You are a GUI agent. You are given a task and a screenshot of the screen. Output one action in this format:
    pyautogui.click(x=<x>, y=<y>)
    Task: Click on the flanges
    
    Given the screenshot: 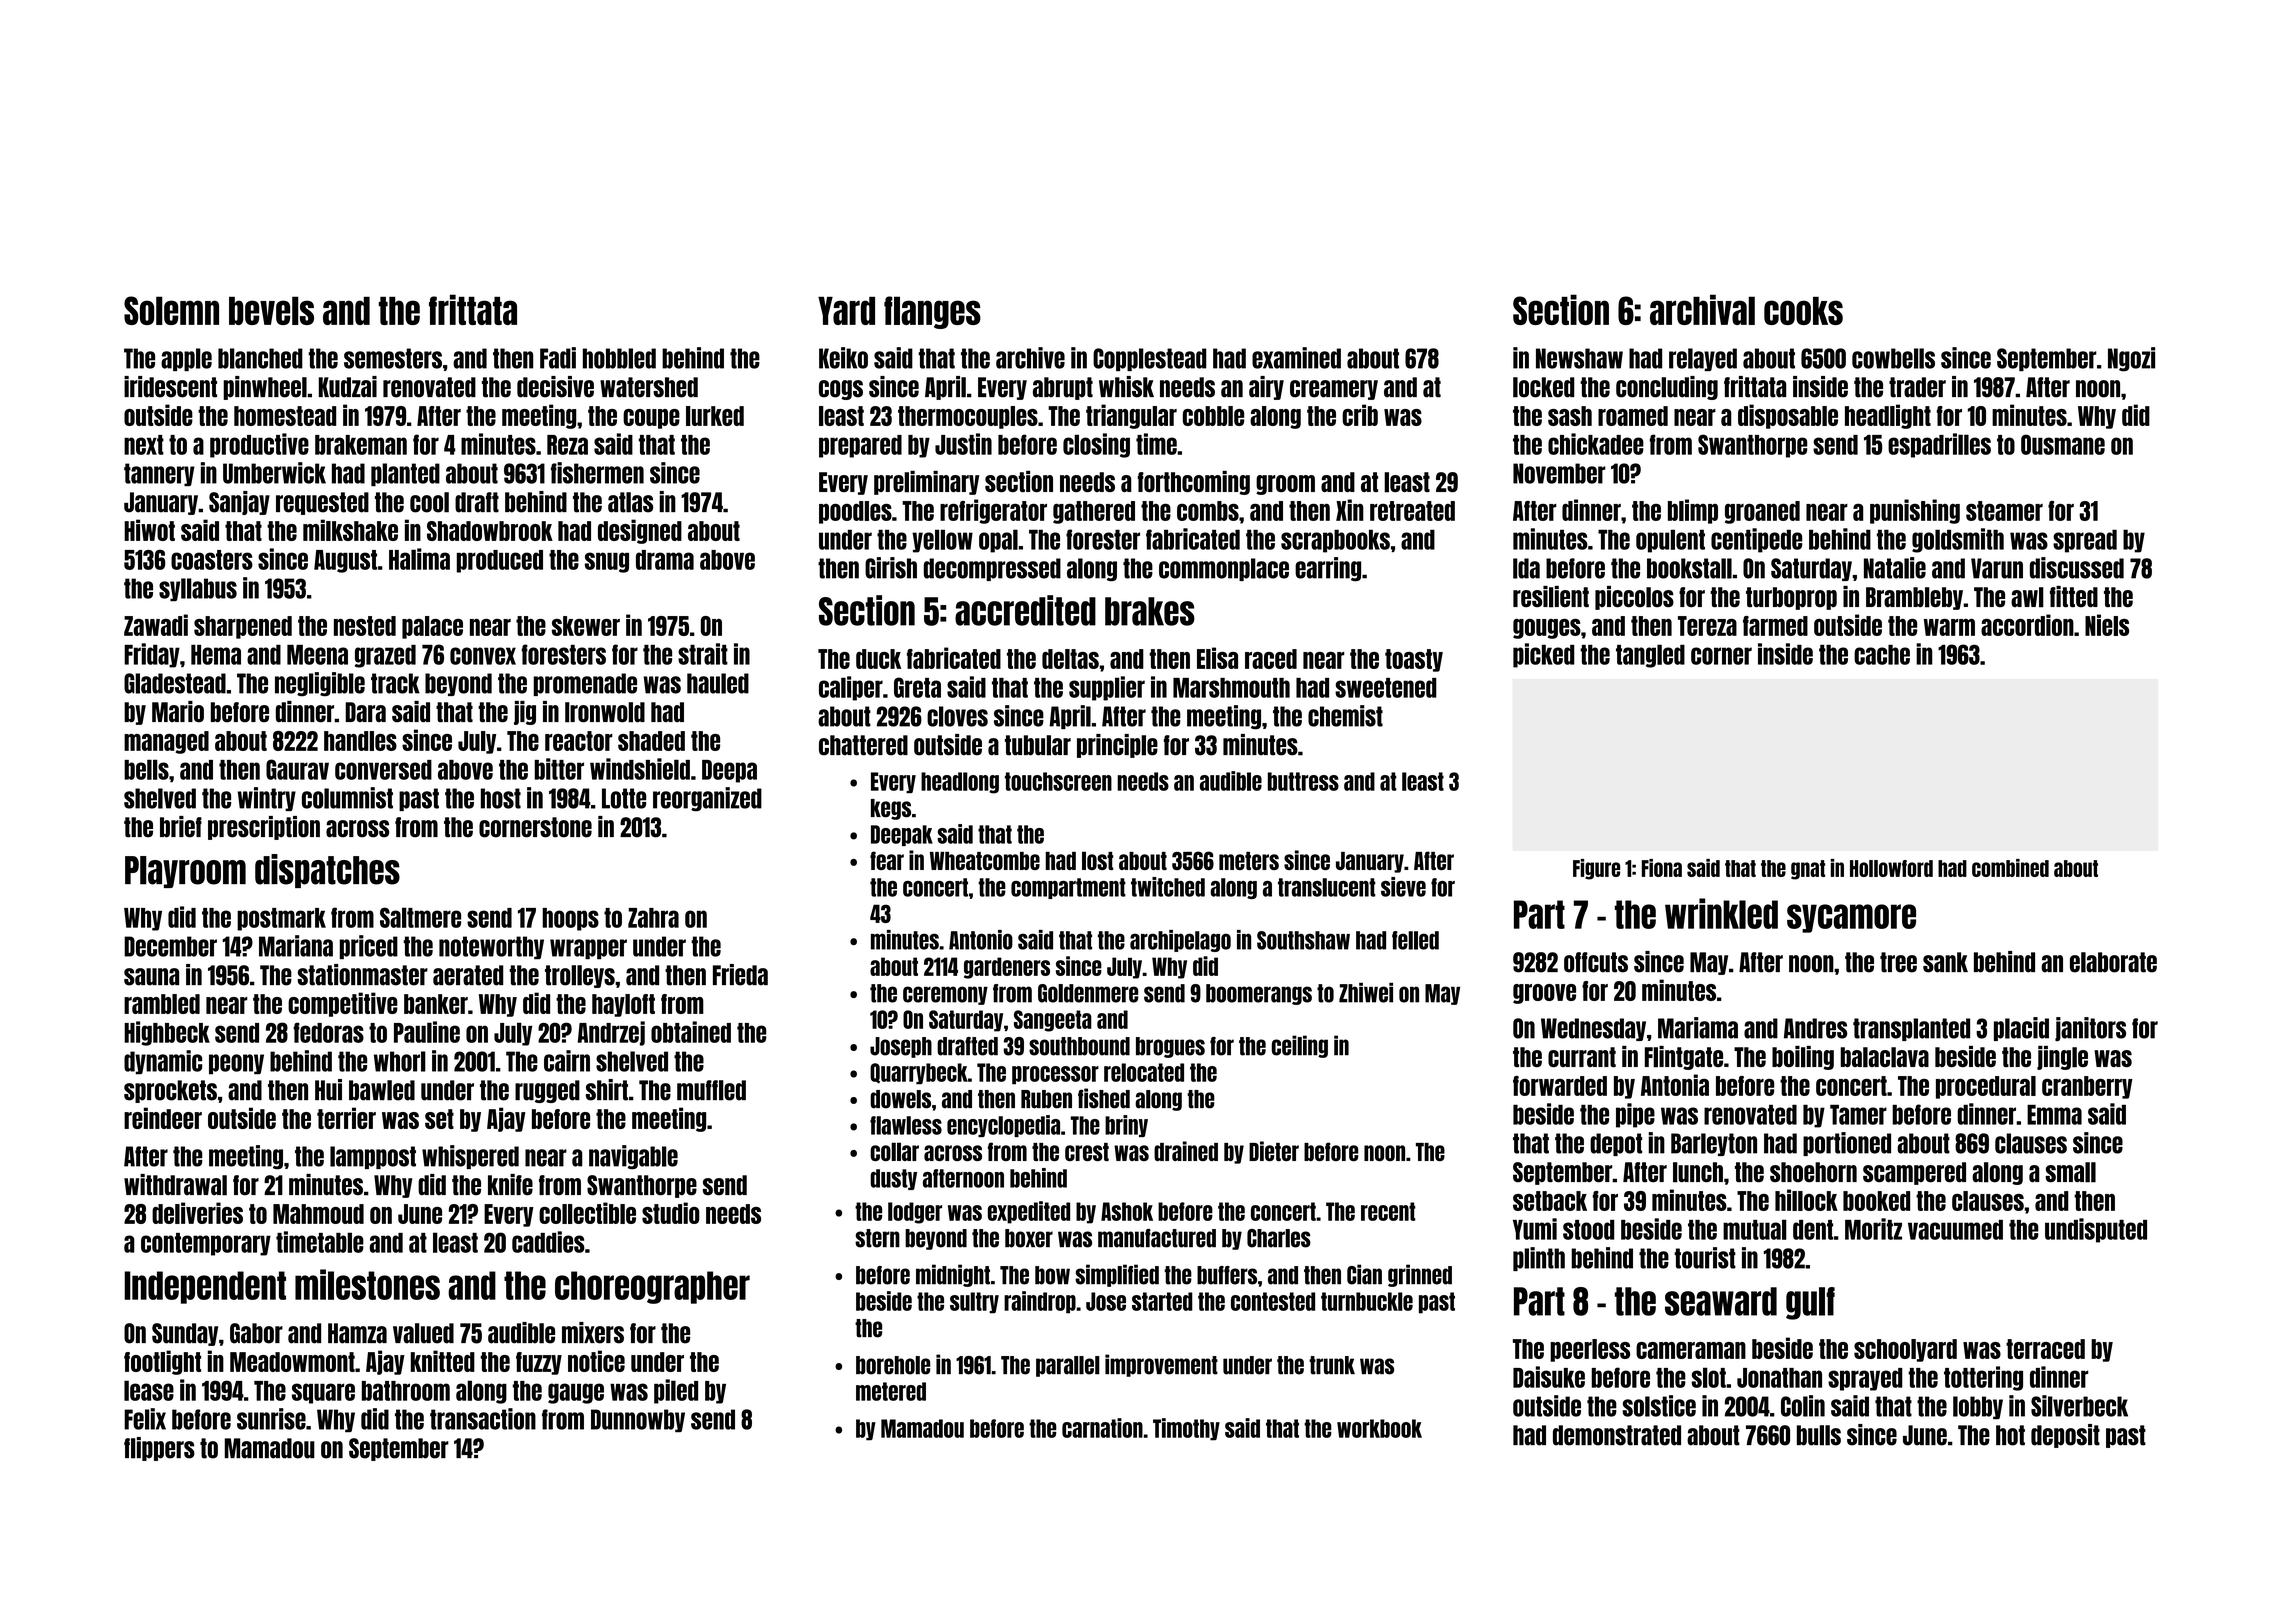 What is the action you would take?
    pyautogui.click(x=932, y=312)
